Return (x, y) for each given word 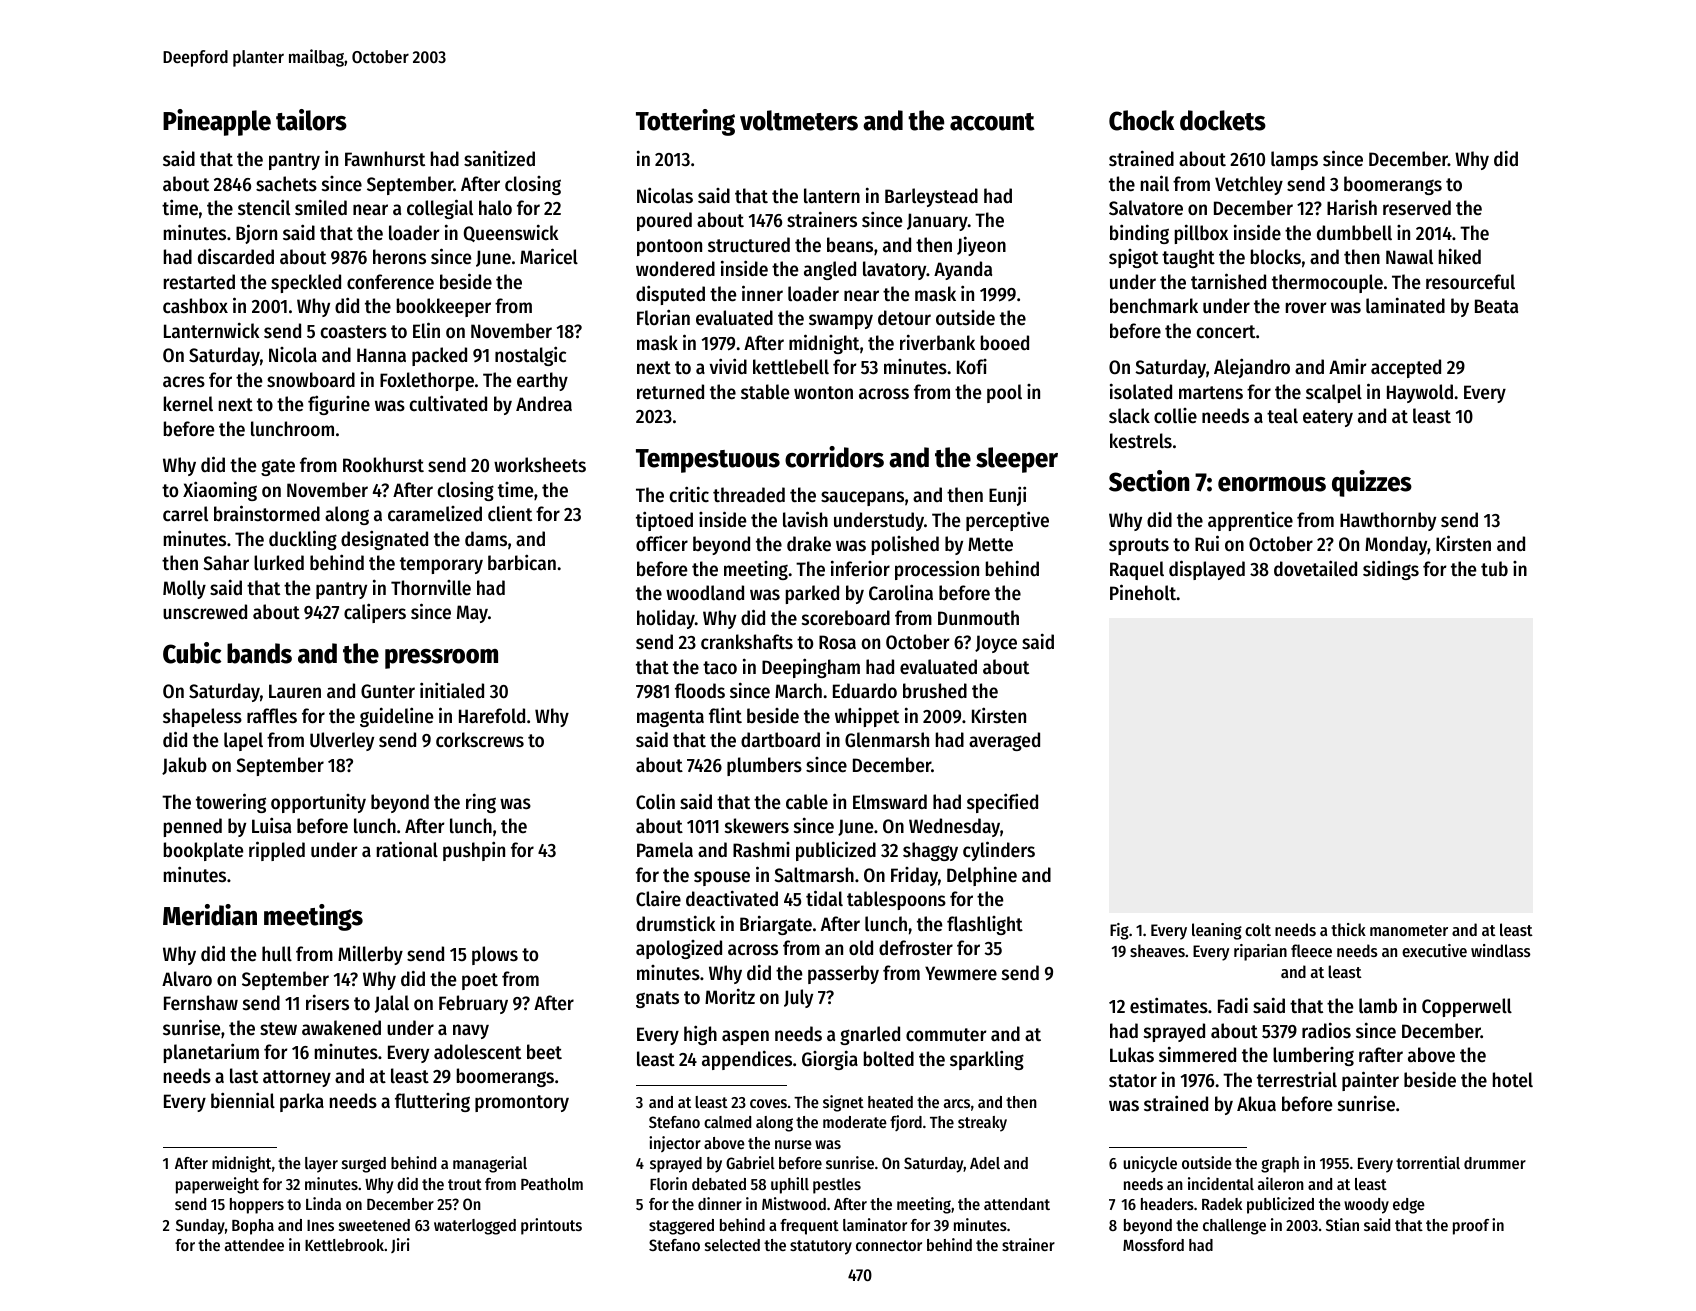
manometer (1409, 930)
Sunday (200, 1227)
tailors (311, 120)
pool (1004, 393)
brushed (935, 691)
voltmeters (799, 120)
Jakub (184, 766)
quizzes (1372, 483)
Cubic (192, 653)
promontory (522, 1103)
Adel (985, 1163)
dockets (1223, 120)
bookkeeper (444, 307)
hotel (1513, 1080)
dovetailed (1315, 568)
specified (1002, 803)
